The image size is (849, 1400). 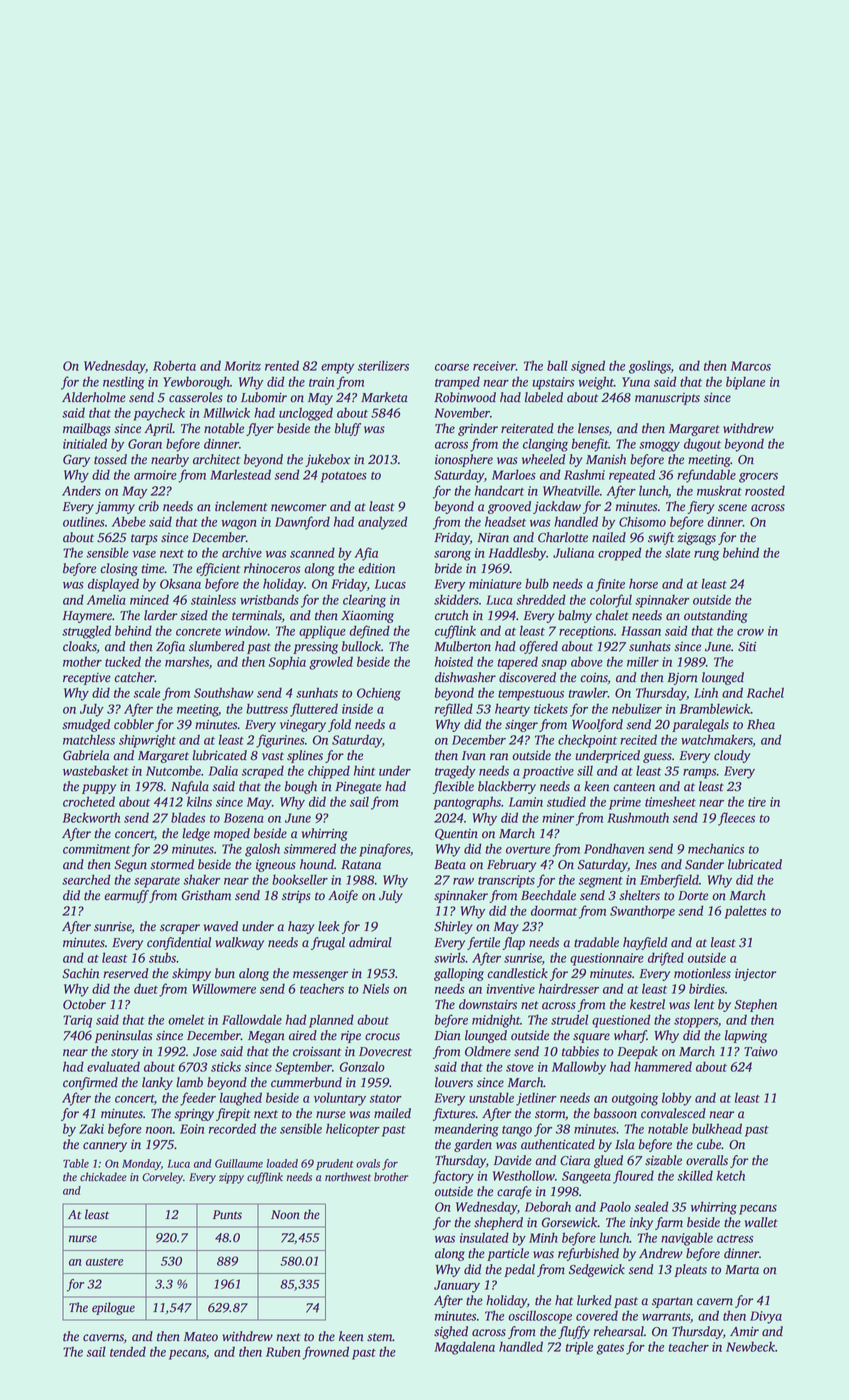 What do you see at coordinates (113, 1308) in the page?
I see `epilogue` at bounding box center [113, 1308].
